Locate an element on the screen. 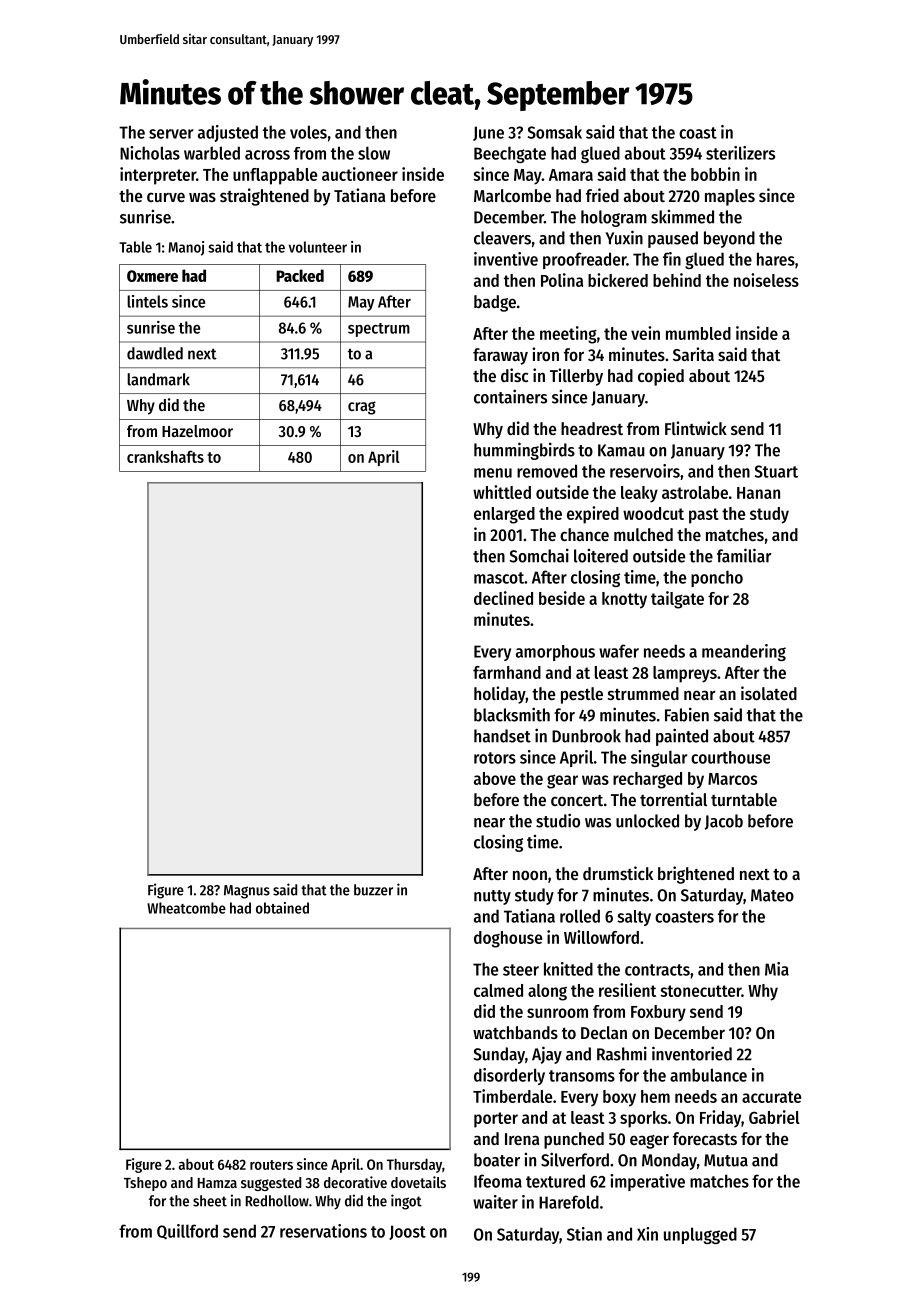 The height and width of the screenshot is (1308, 924). calmed is located at coordinates (498, 990).
